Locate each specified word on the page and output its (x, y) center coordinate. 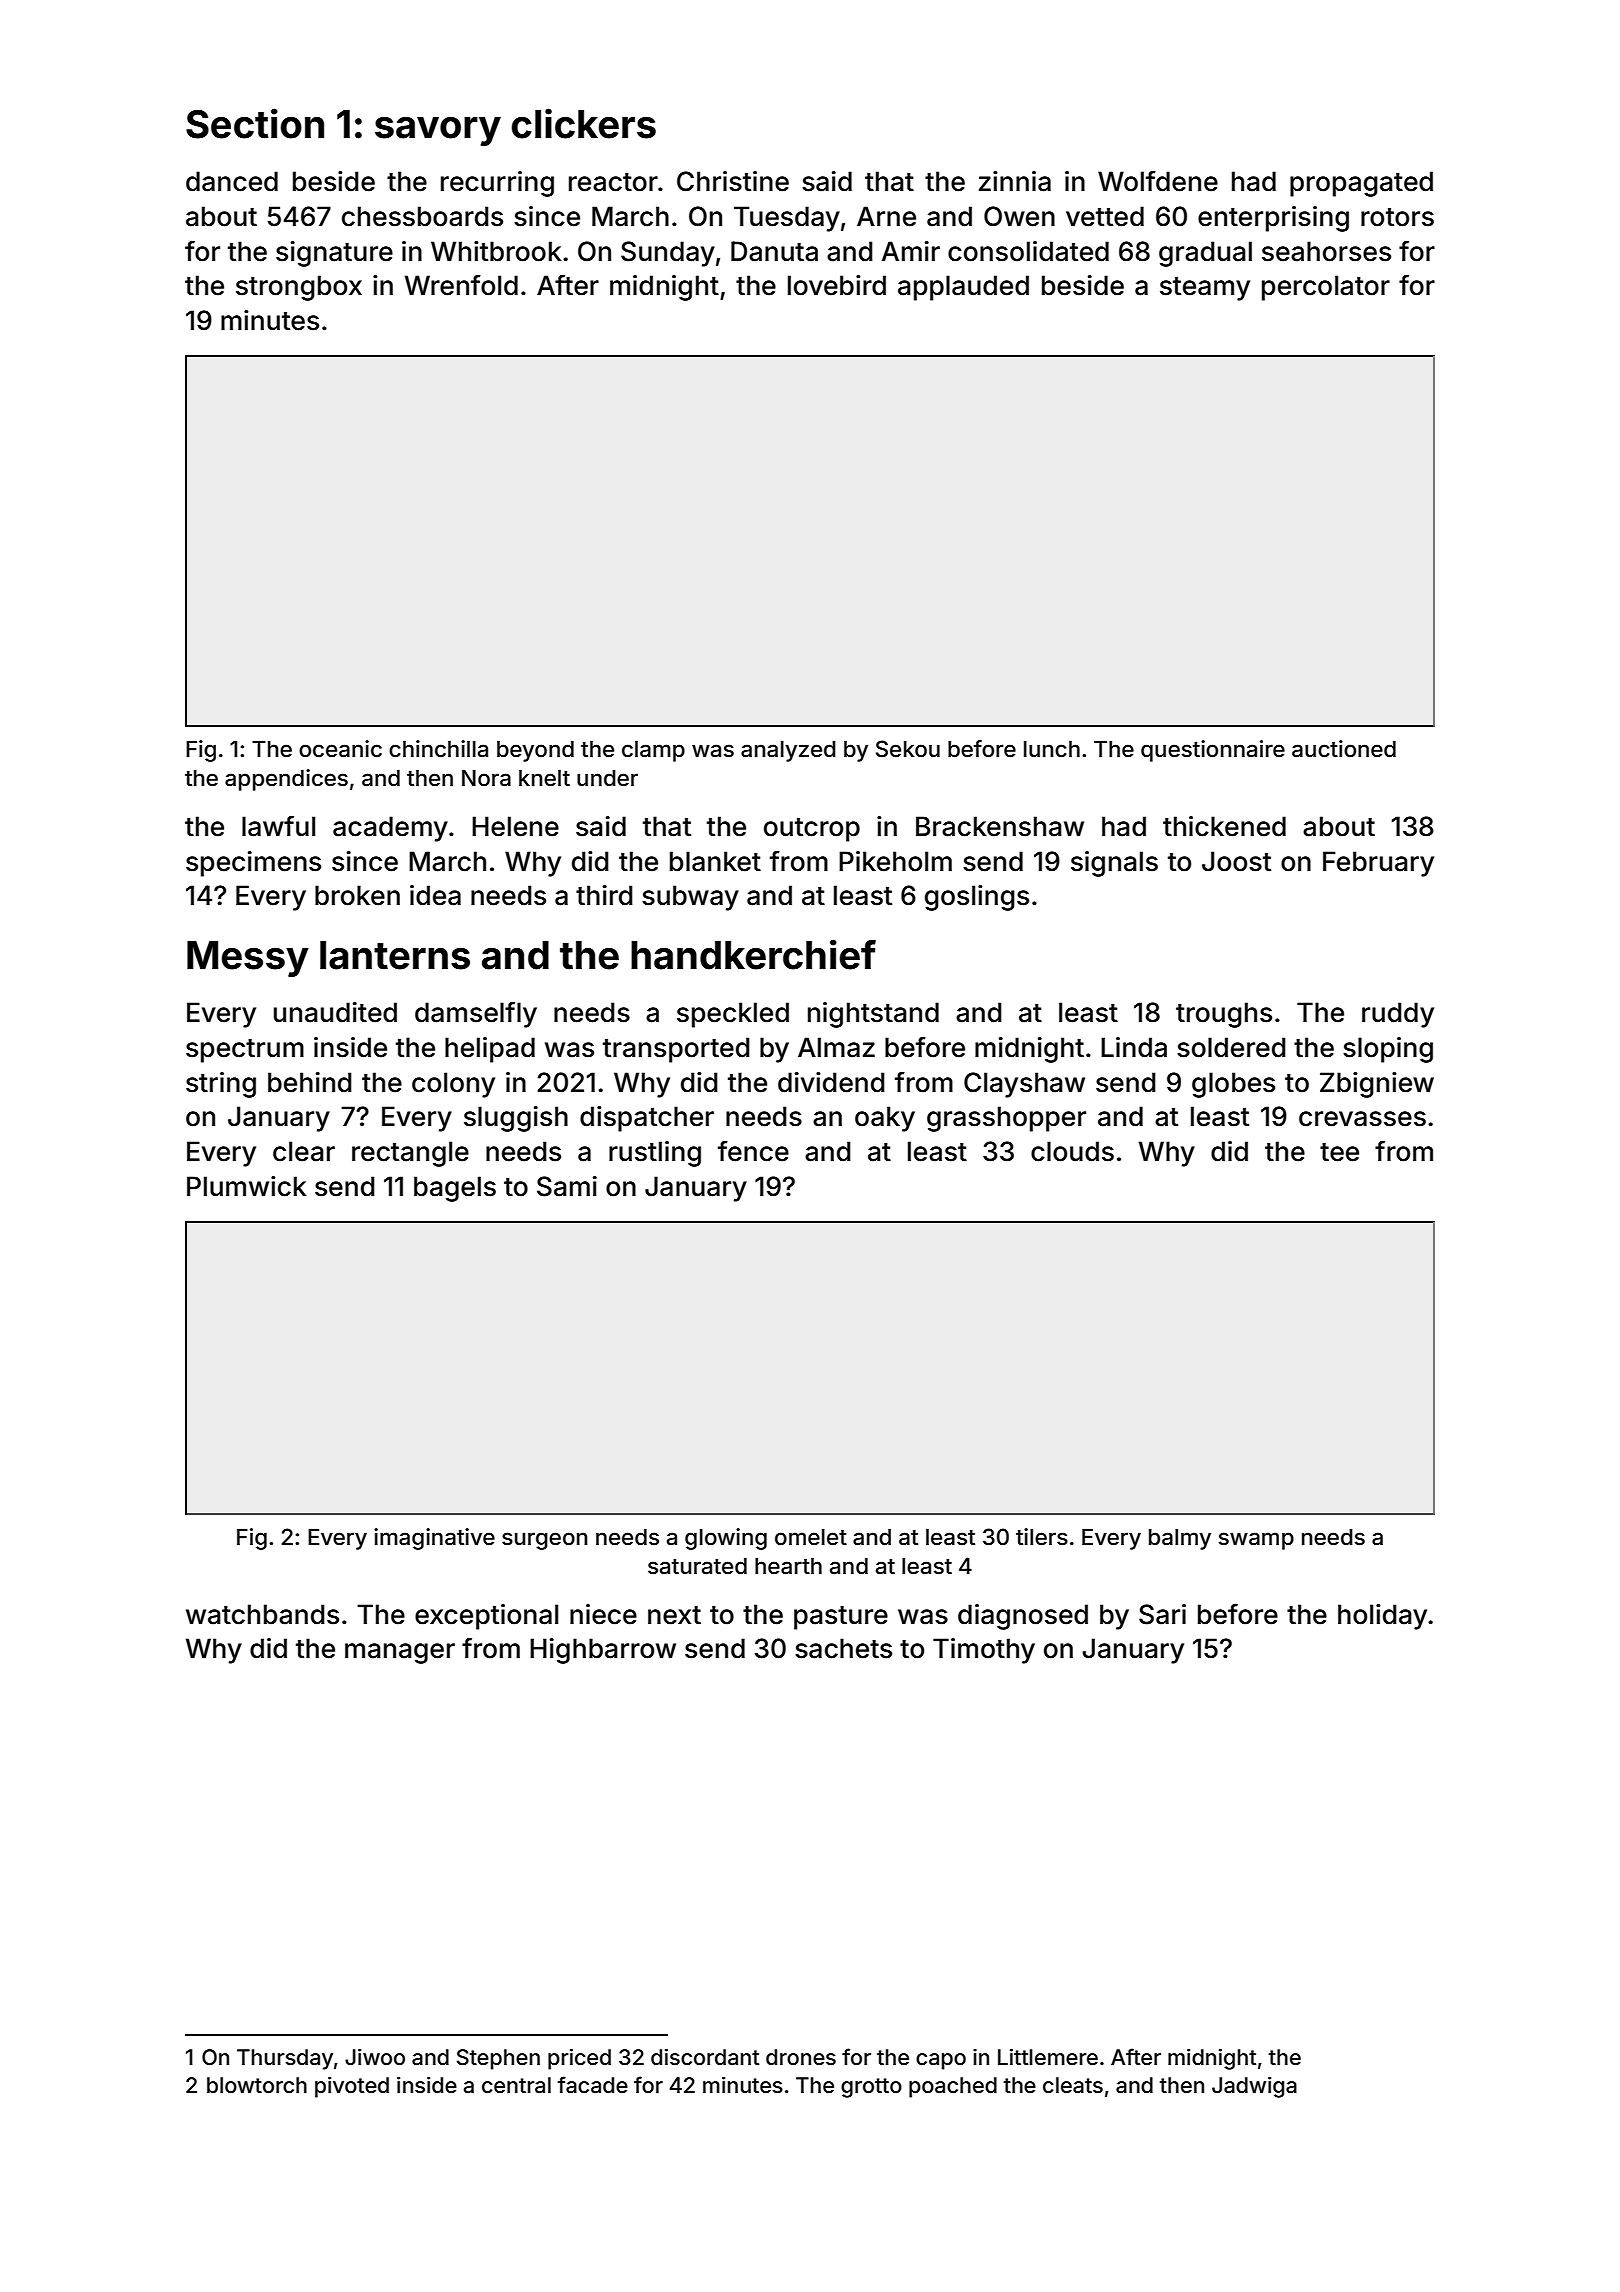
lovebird (837, 285)
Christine (733, 181)
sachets (843, 1648)
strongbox (299, 288)
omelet (811, 1537)
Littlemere (1048, 2057)
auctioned (1344, 749)
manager (400, 1653)
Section (255, 123)
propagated (1361, 184)
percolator (1326, 288)
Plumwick (247, 1186)
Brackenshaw (1000, 826)
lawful (278, 826)
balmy (1180, 1539)
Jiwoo (375, 2057)
